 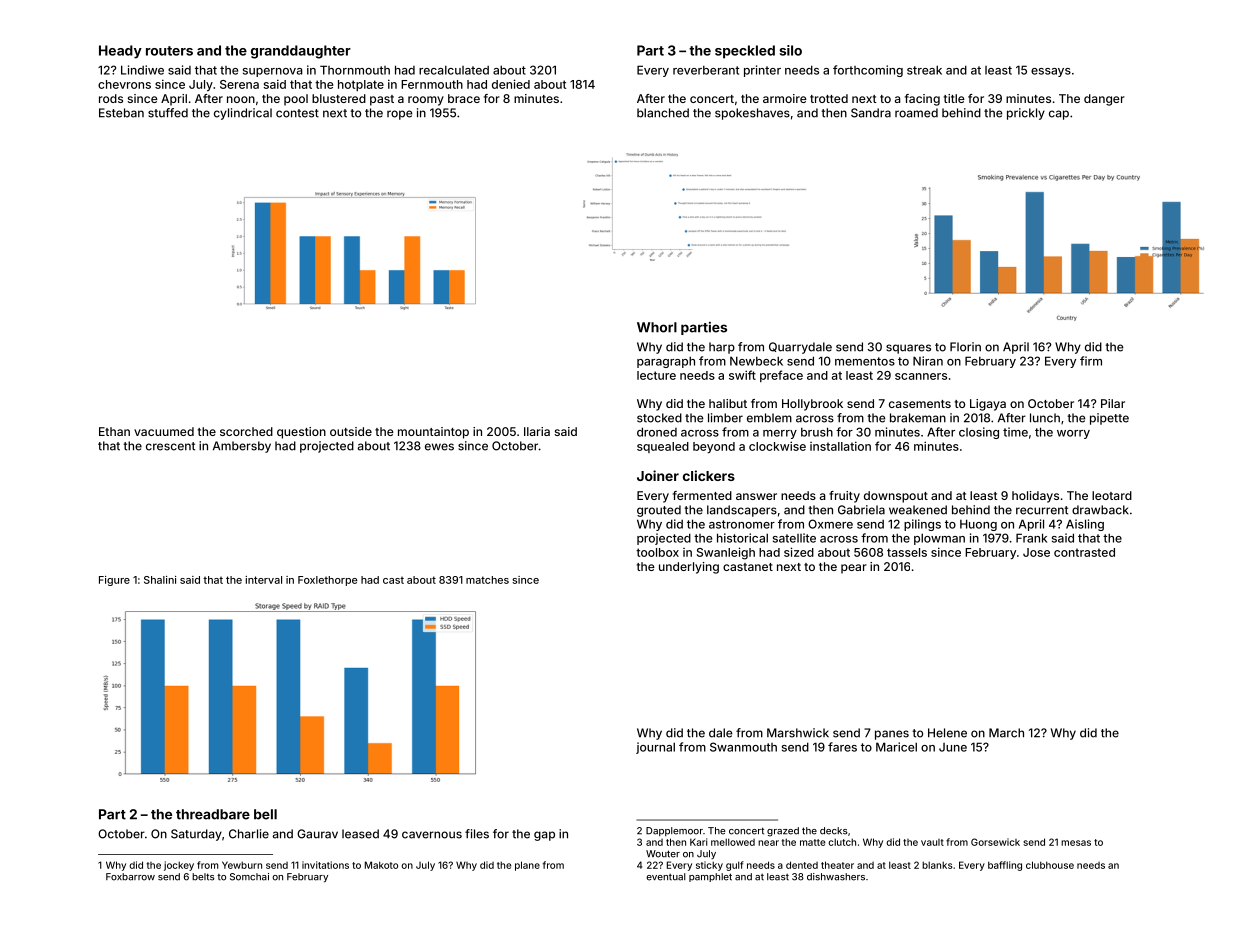 What do you see at coordinates (203, 877) in the document?
I see `belts` at bounding box center [203, 877].
